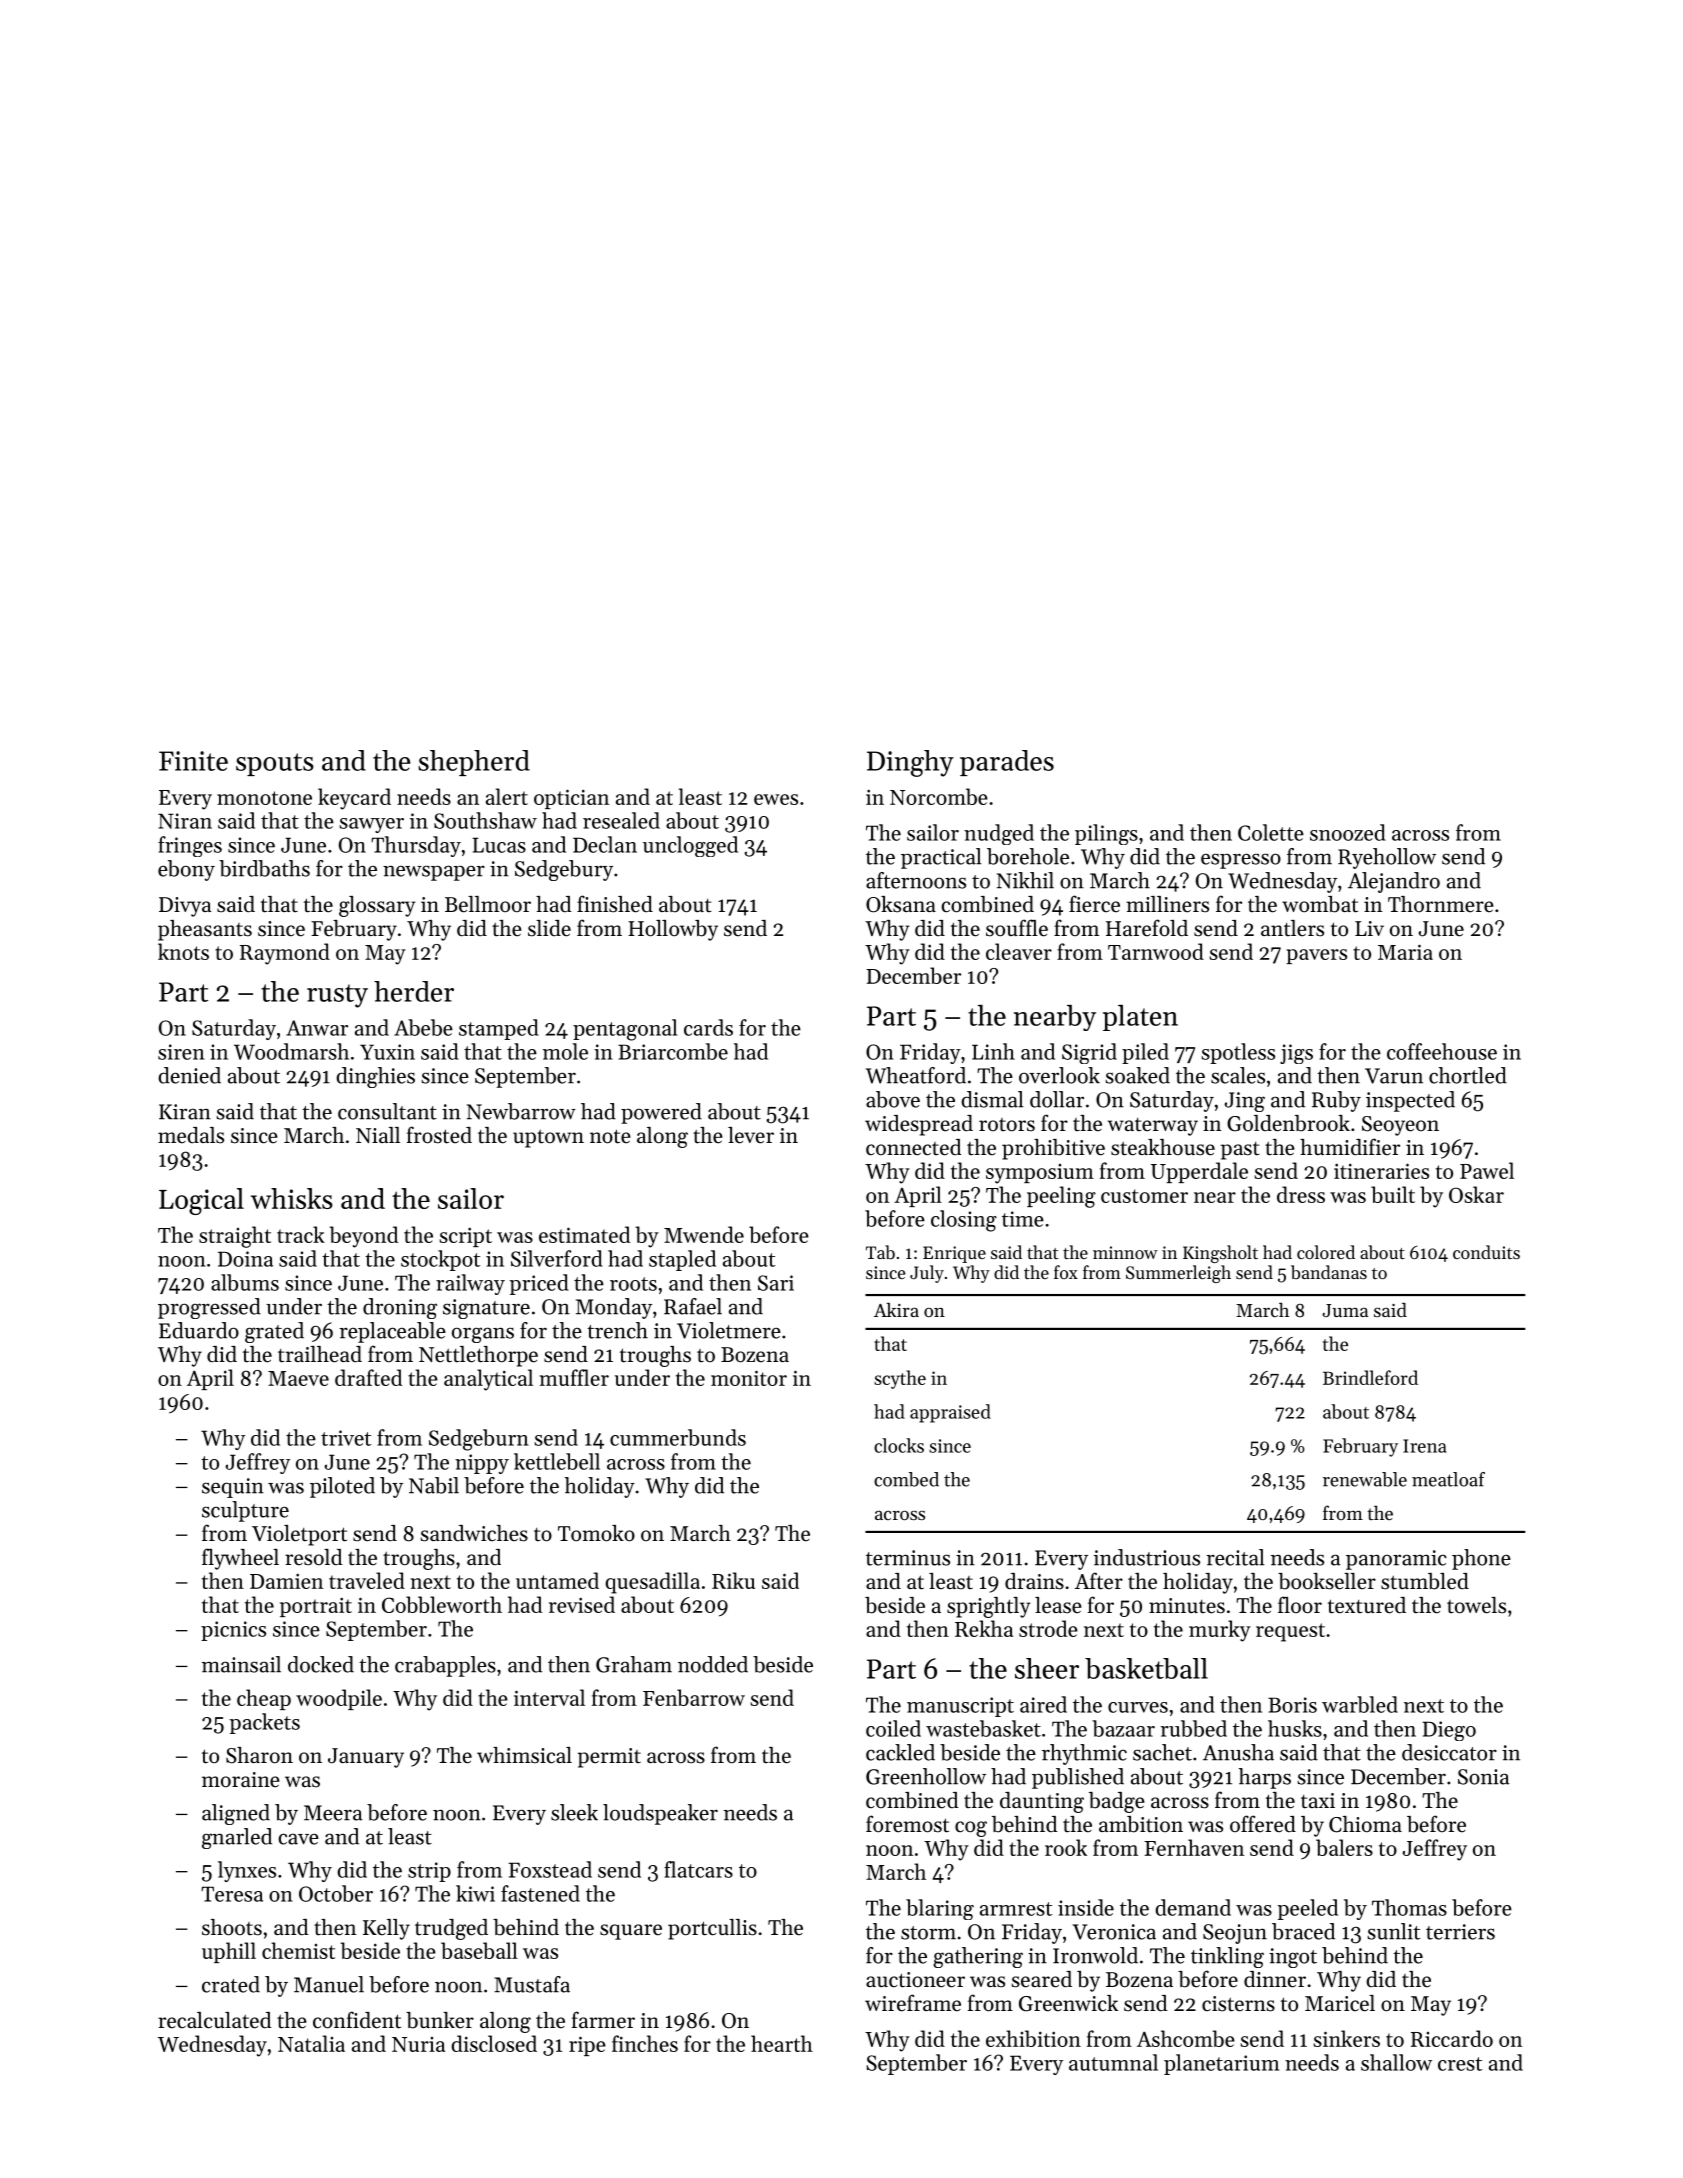 The height and width of the image is (2178, 1683). Describe the element at coordinates (1290, 1632) in the image. I see `request` at that location.
